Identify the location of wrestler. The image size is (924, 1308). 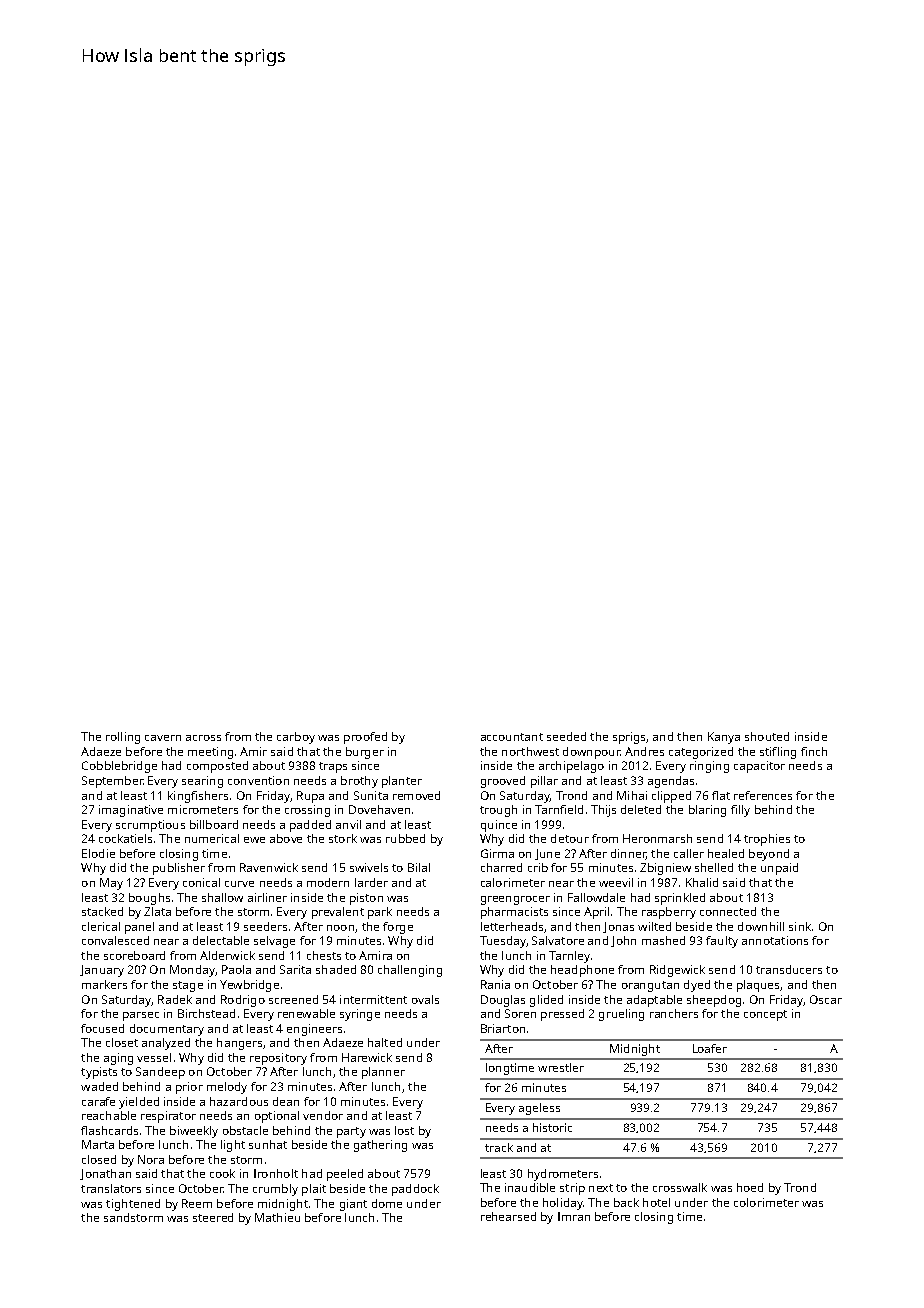
(561, 1067).
